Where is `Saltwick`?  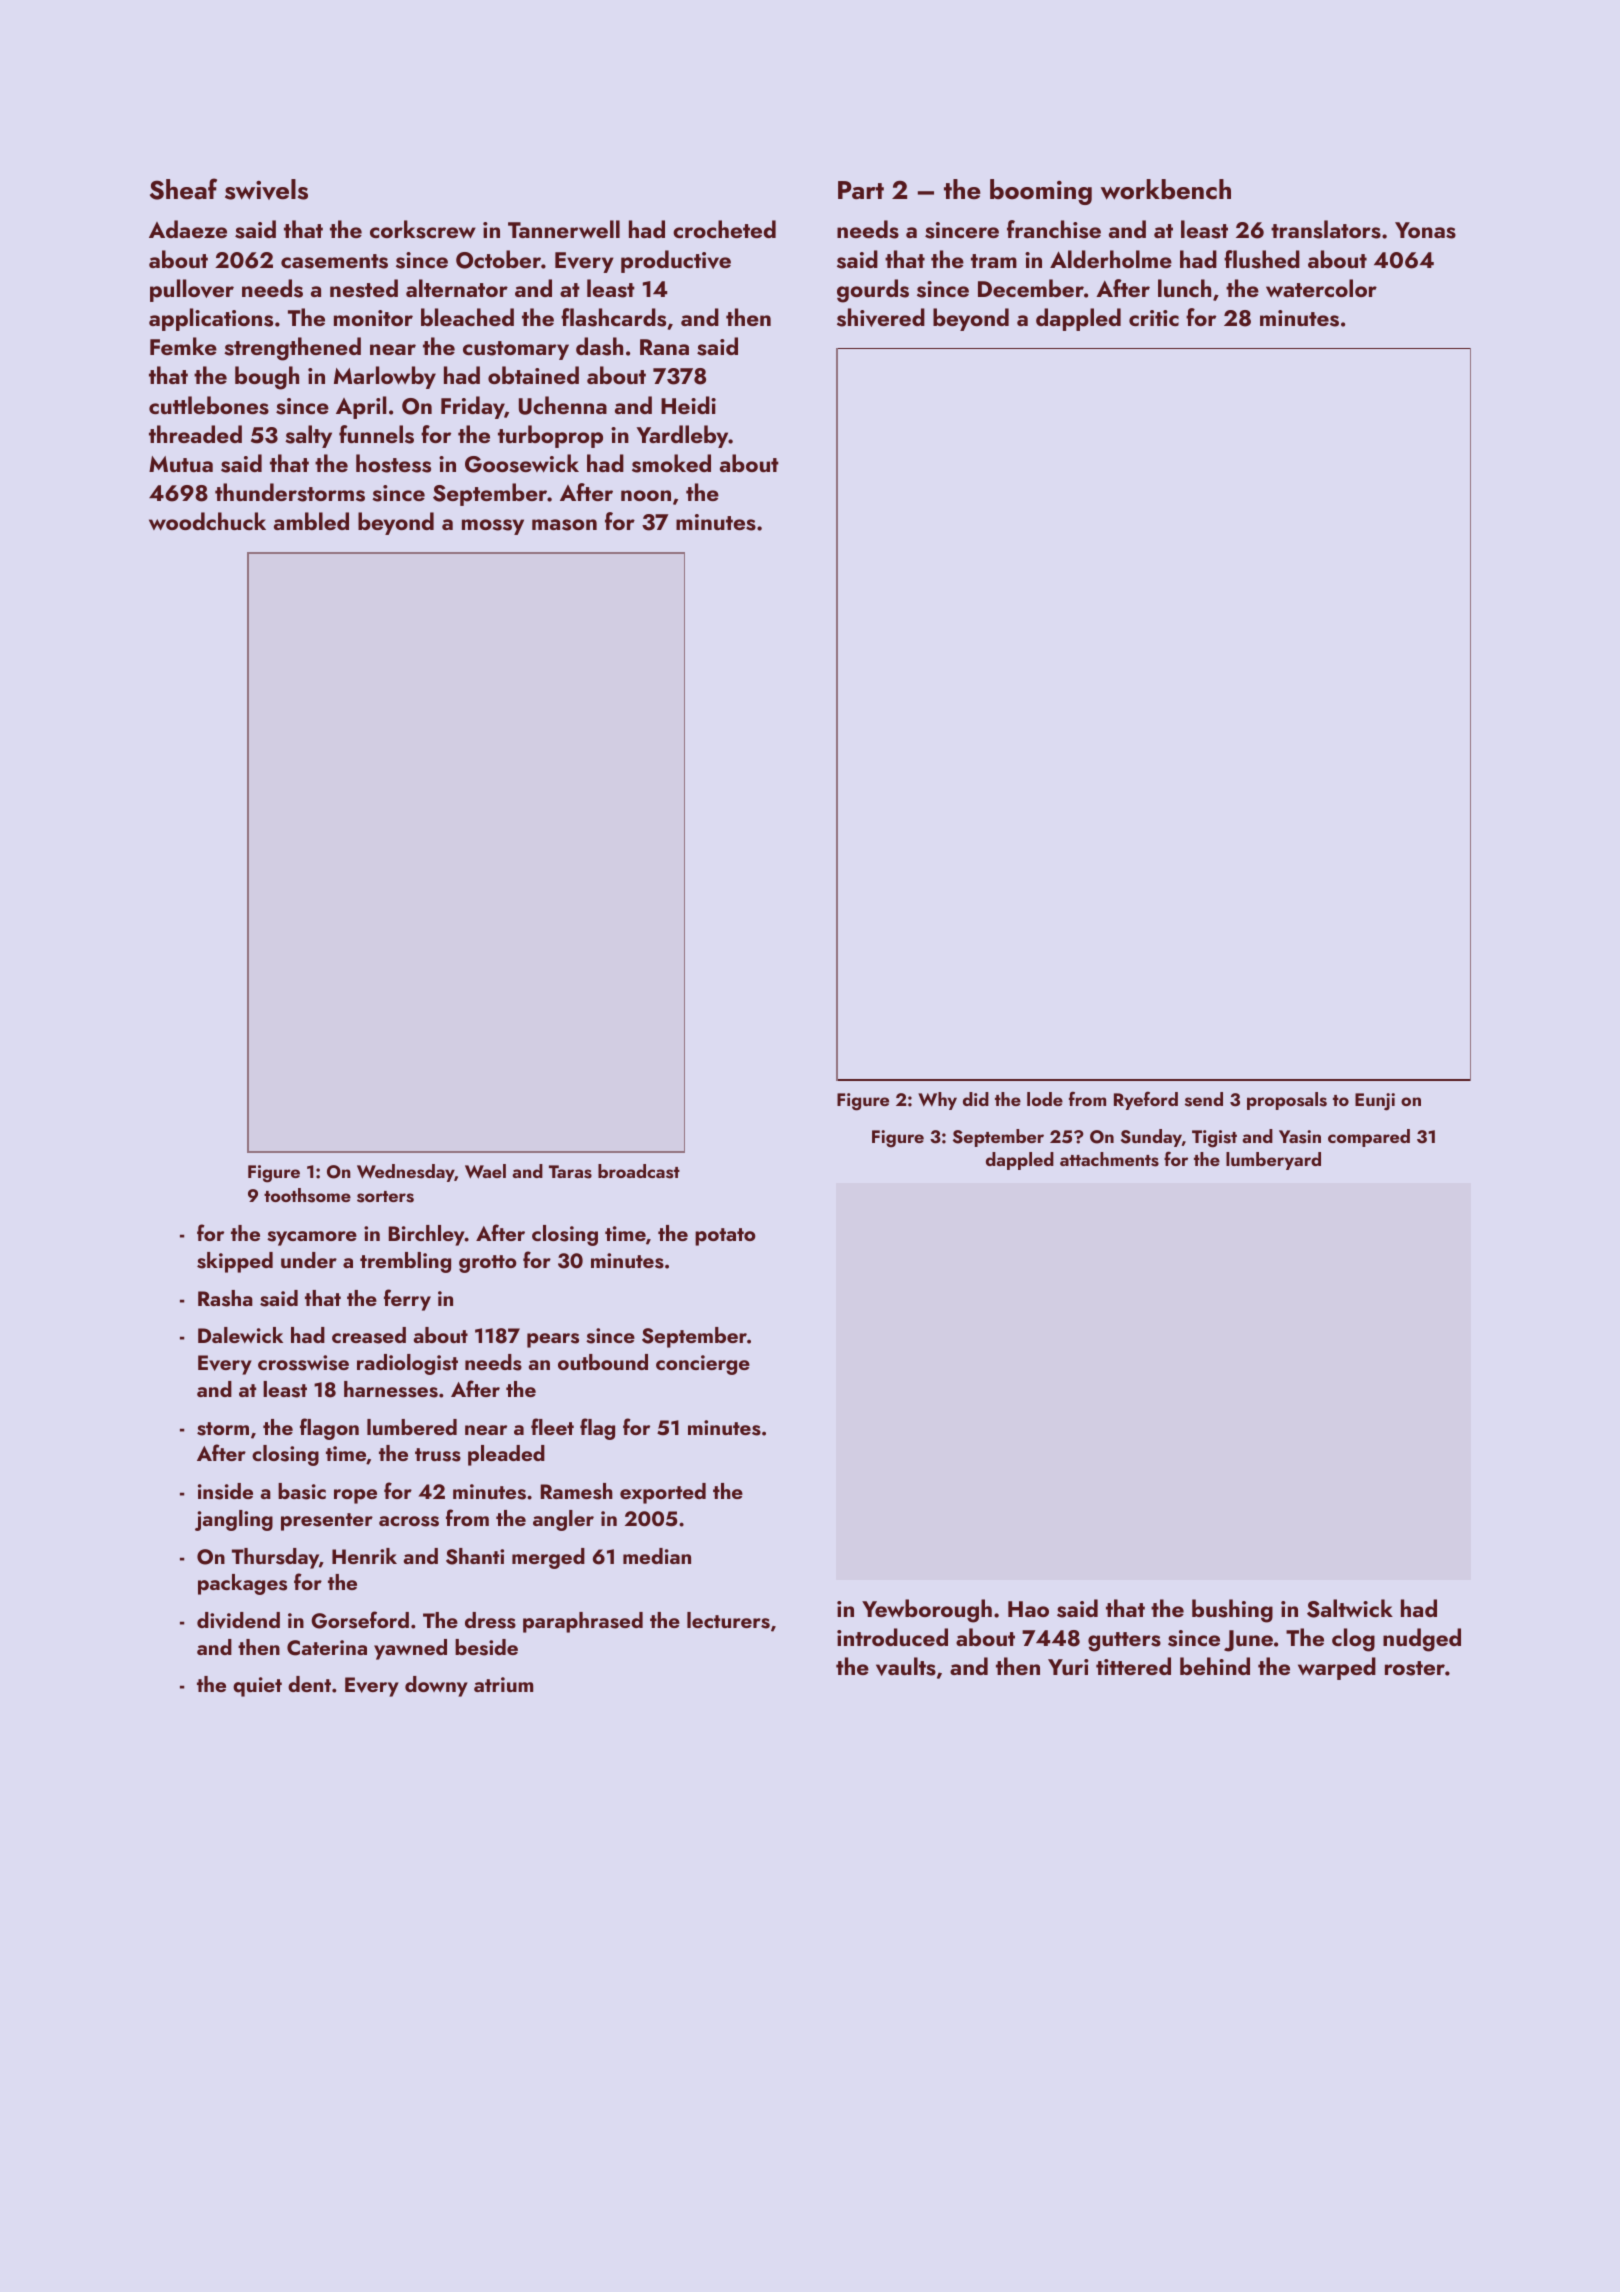
Saltwick is located at coordinates (1350, 1608).
